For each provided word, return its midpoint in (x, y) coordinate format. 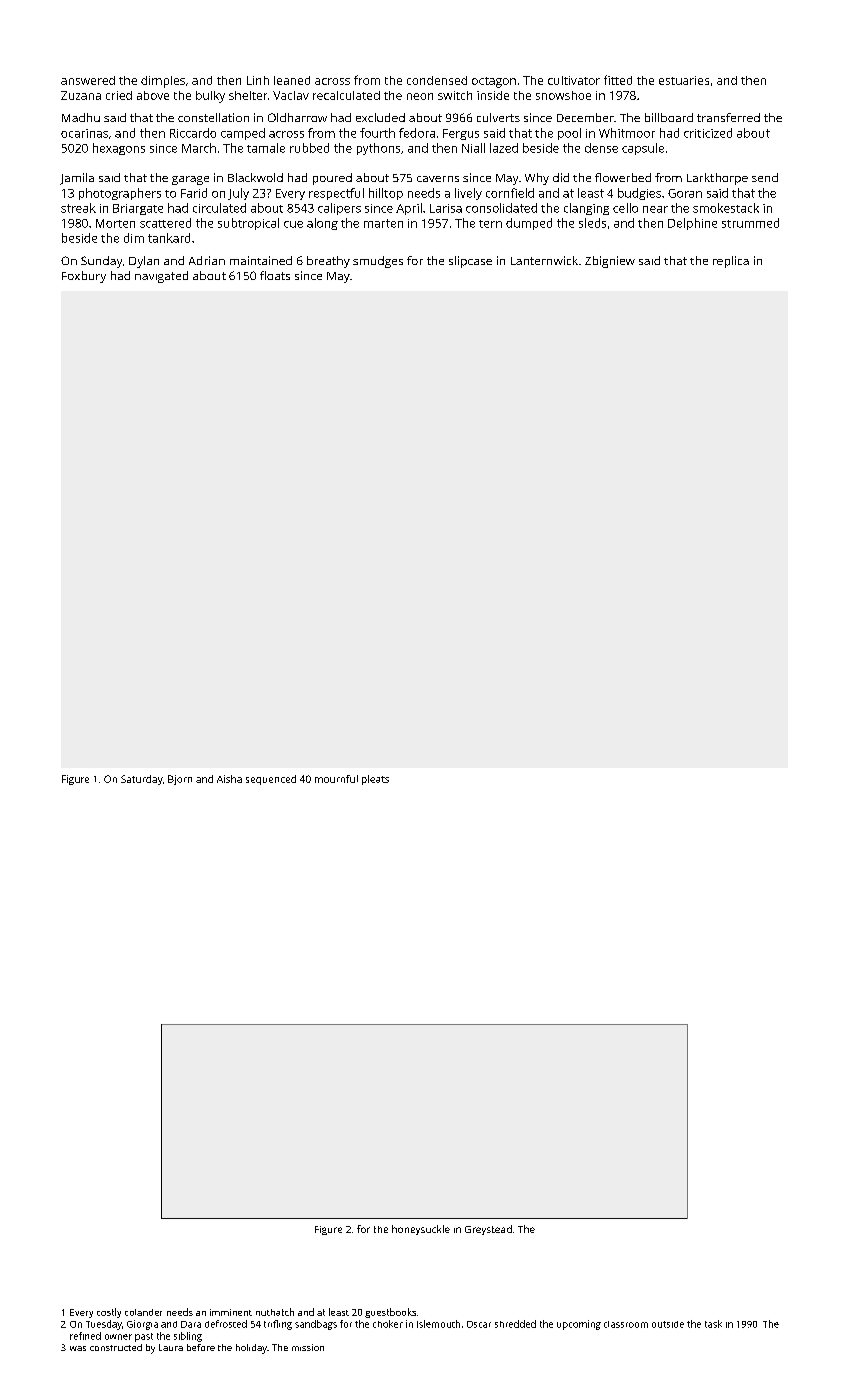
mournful (336, 779)
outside (668, 1324)
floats (275, 275)
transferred (728, 117)
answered (88, 80)
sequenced (271, 780)
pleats (375, 780)
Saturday (142, 780)
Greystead (488, 1230)
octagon (494, 82)
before (201, 1347)
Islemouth (438, 1324)
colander (143, 1312)
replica (731, 262)
